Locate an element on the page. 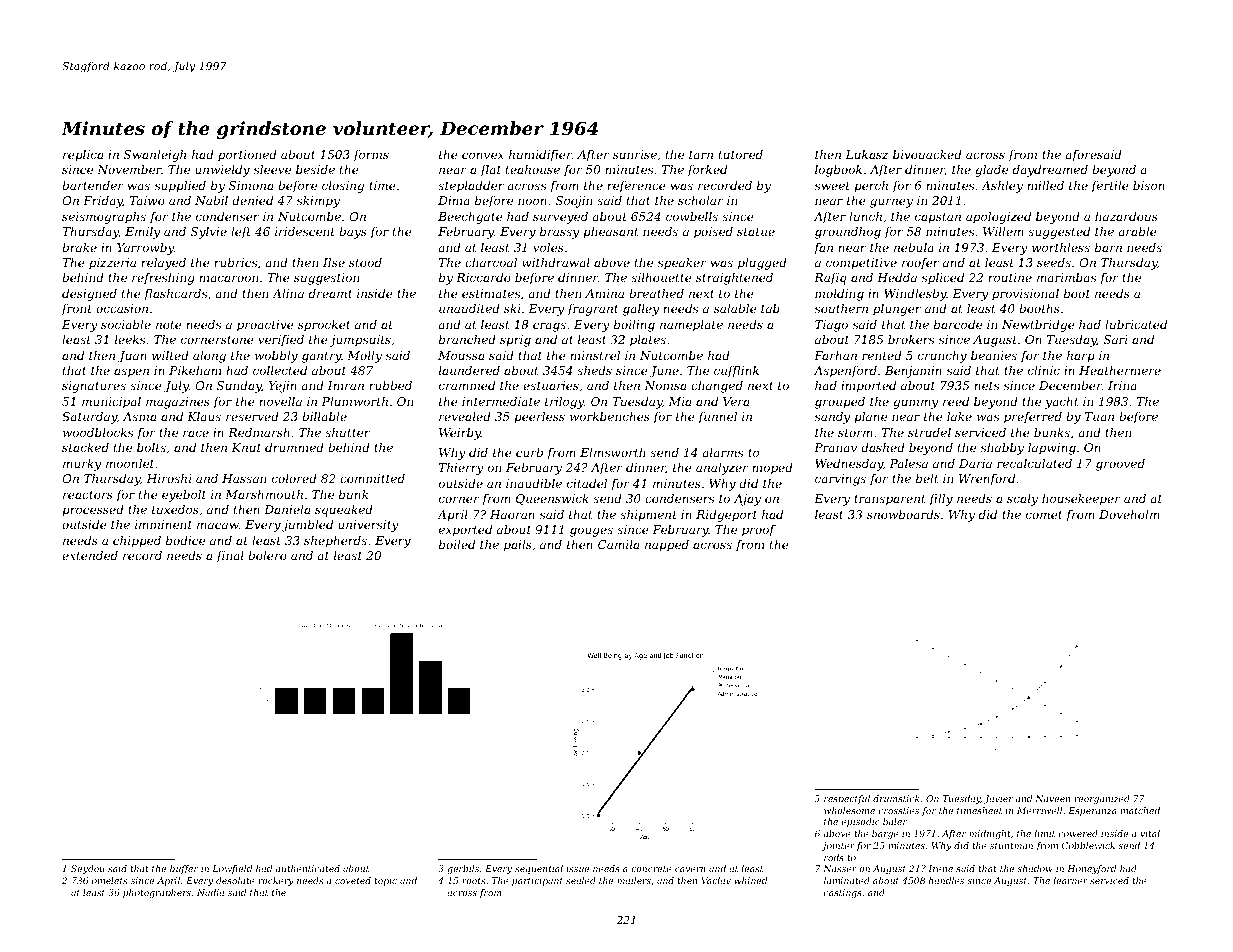 The width and height of the page is (1233, 952). forms is located at coordinates (371, 156).
